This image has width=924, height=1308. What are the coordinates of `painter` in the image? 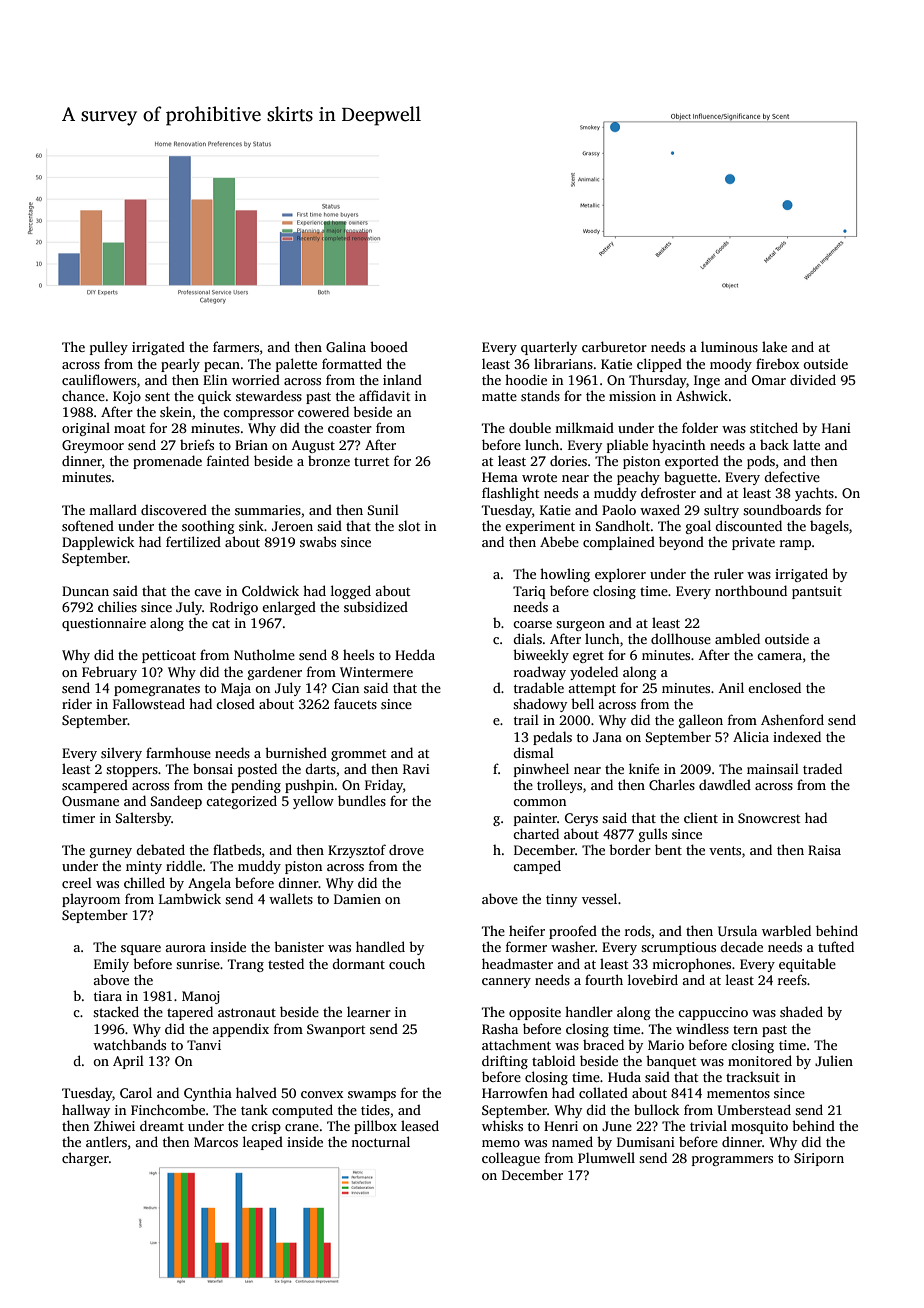 It's located at (535, 819).
